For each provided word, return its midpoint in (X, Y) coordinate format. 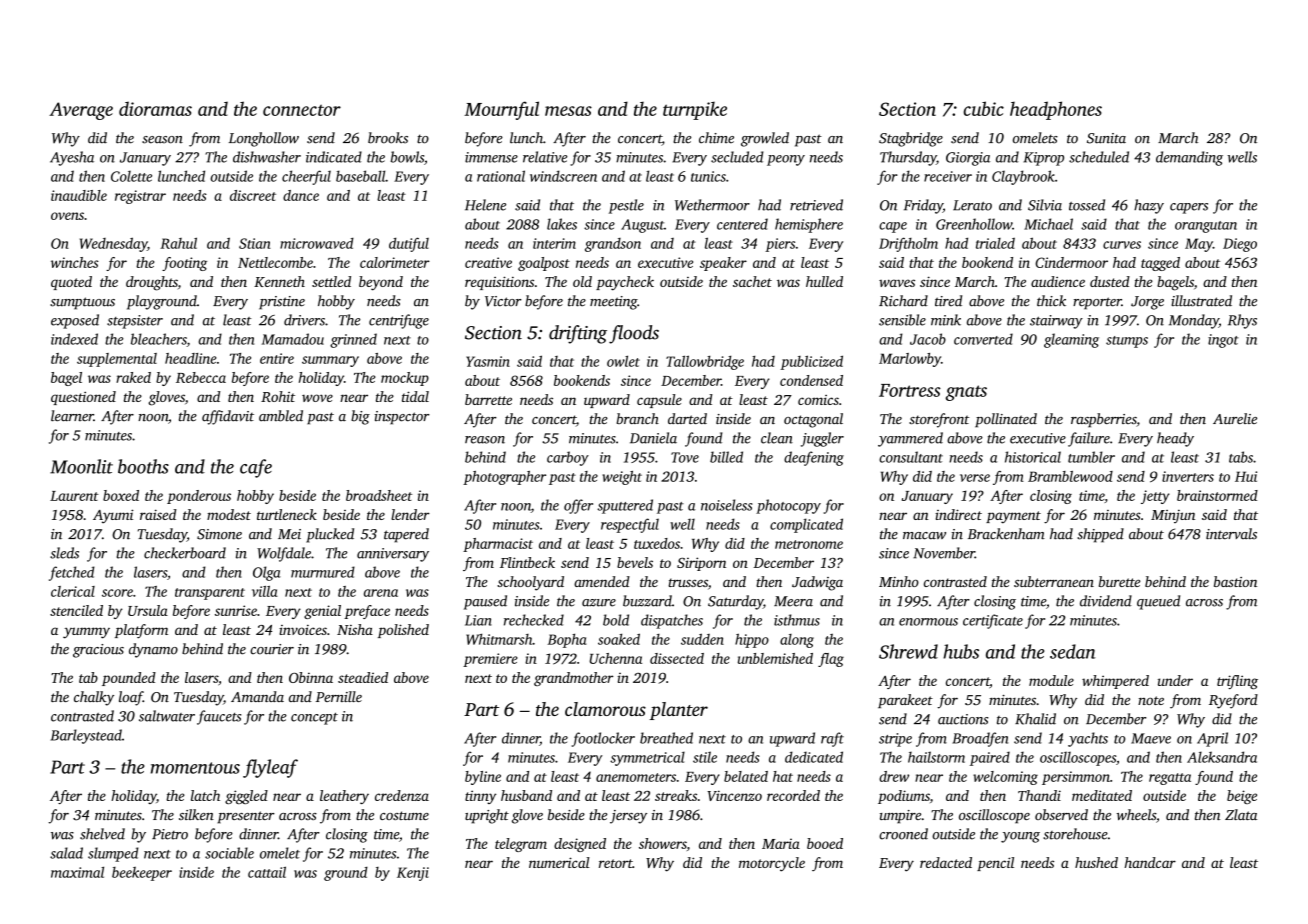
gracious (98, 651)
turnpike (695, 110)
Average (81, 111)
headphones (1056, 110)
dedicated (814, 757)
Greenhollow (974, 224)
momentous (195, 768)
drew (894, 776)
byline (483, 778)
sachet (752, 281)
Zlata (1241, 814)
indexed (74, 339)
